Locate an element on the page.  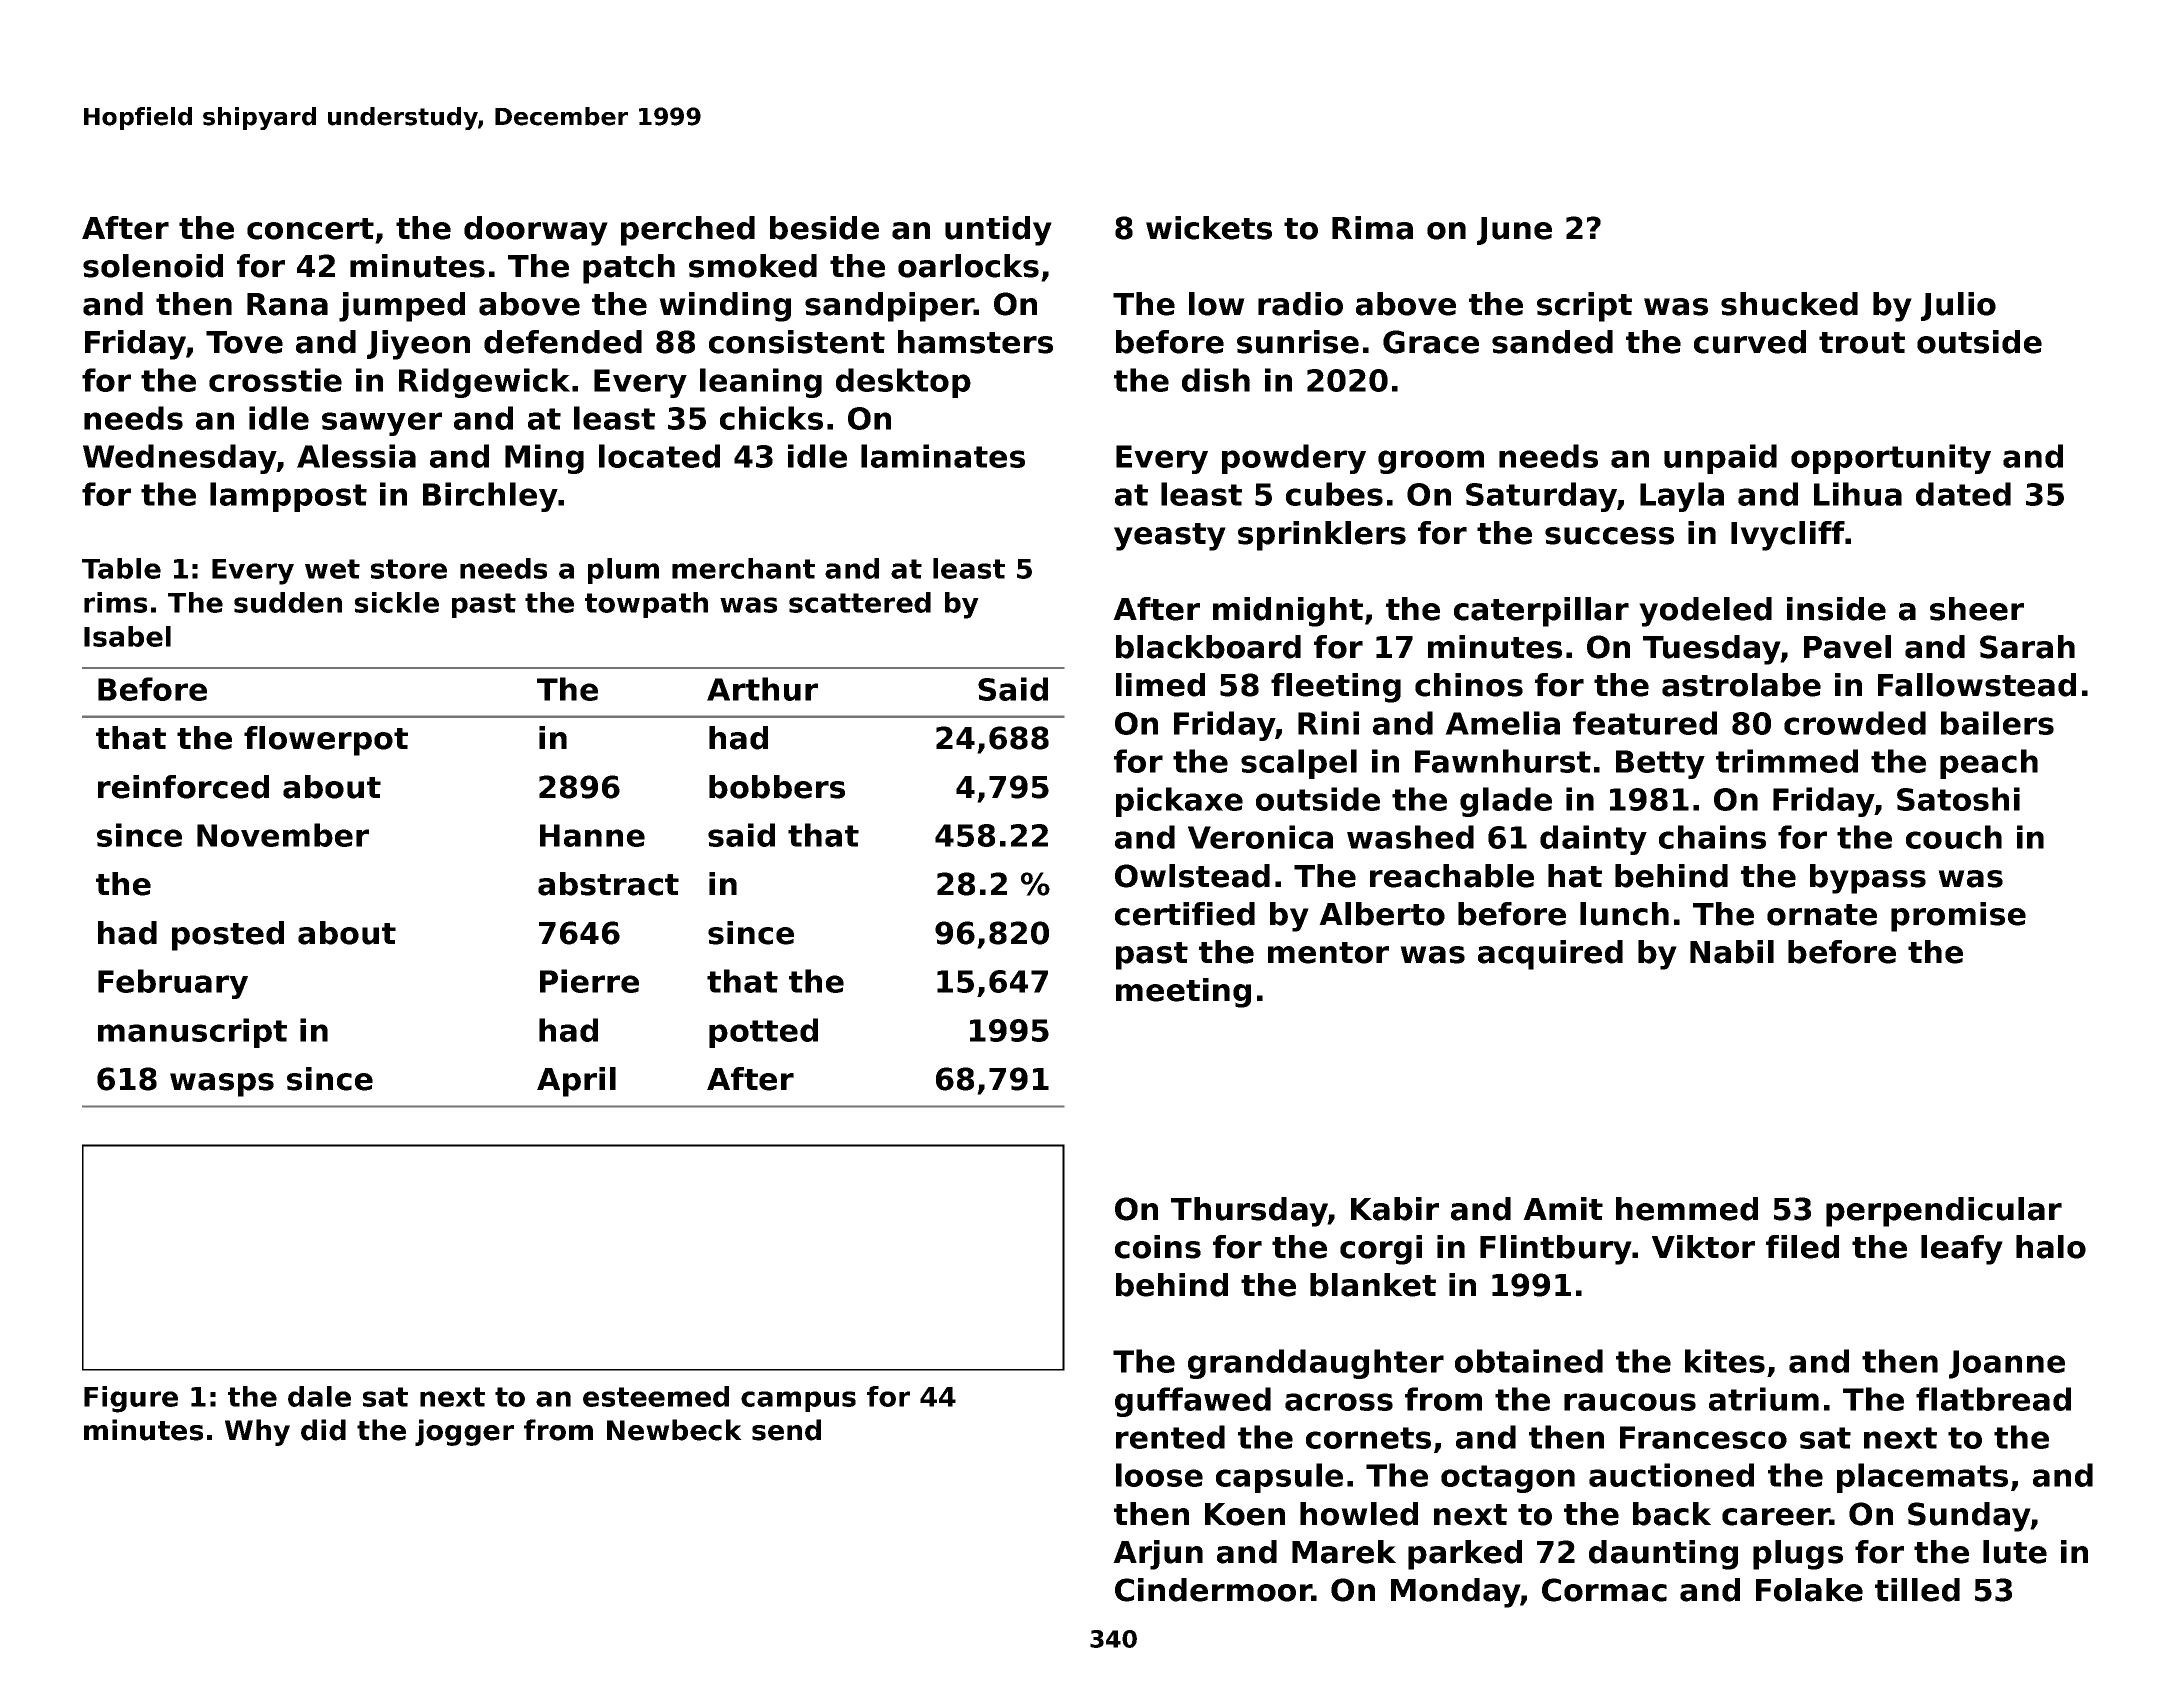
filed is located at coordinates (1802, 1247).
